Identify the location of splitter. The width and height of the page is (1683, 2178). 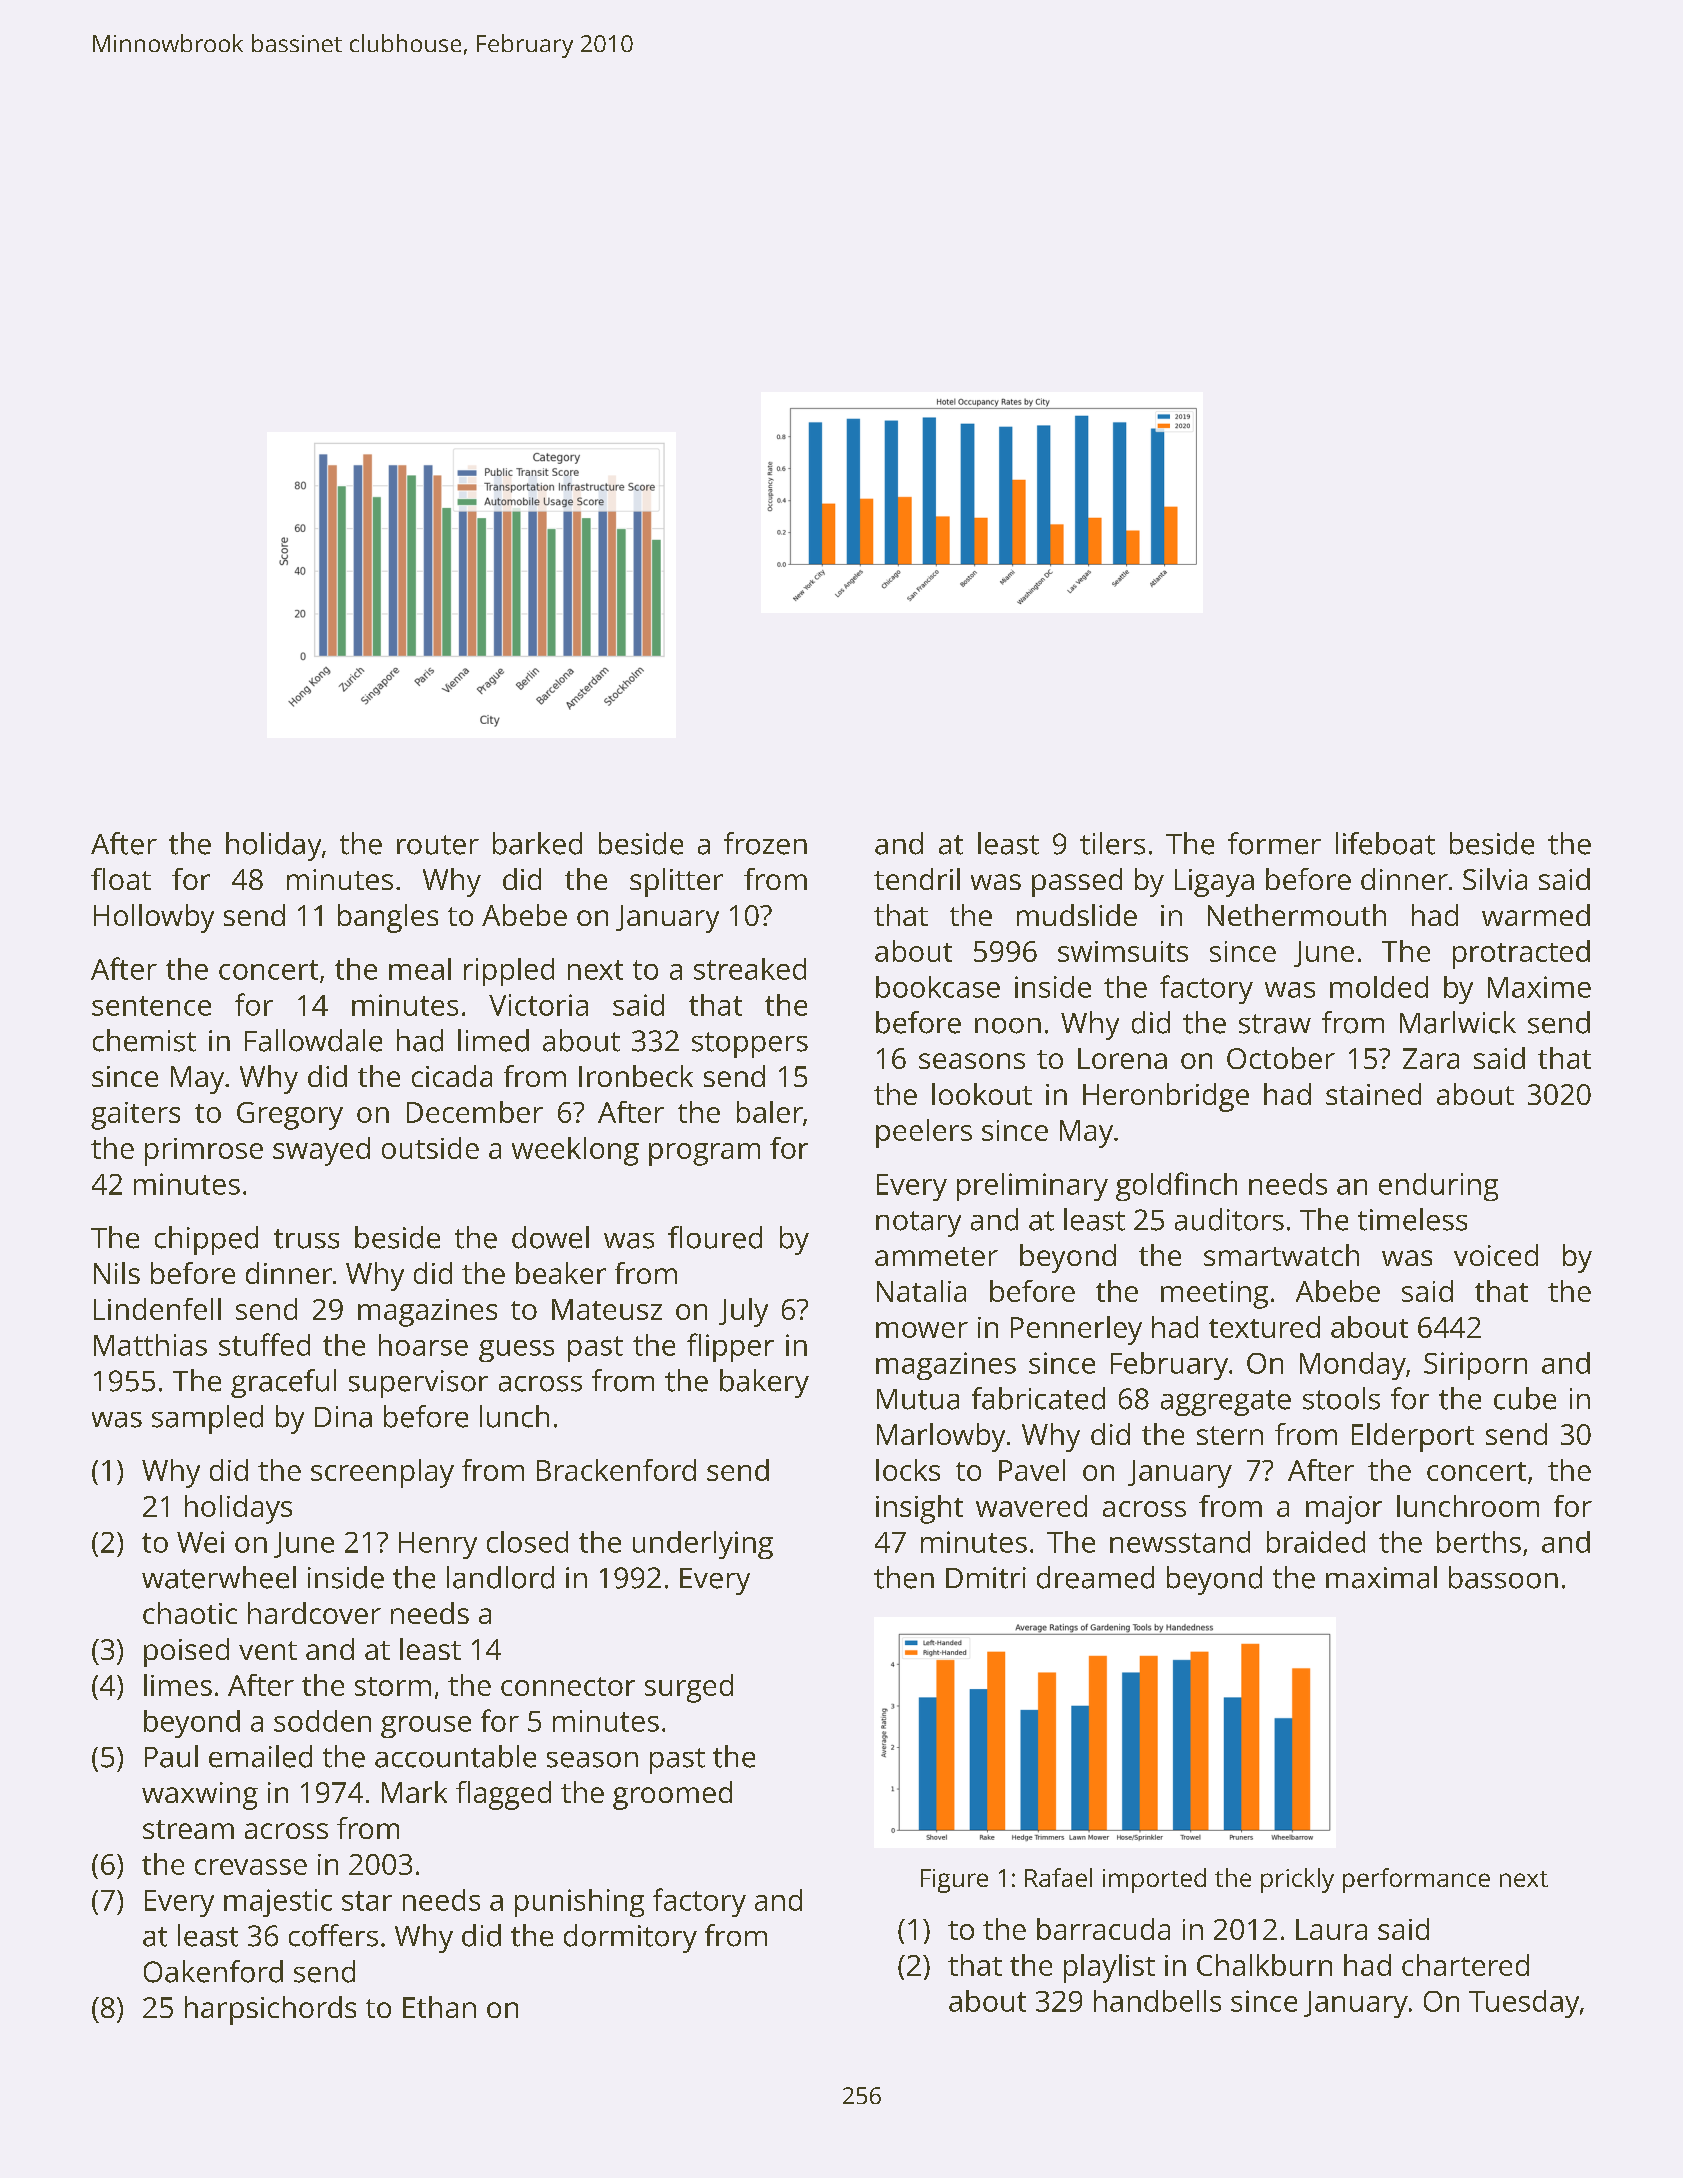
(676, 882).
